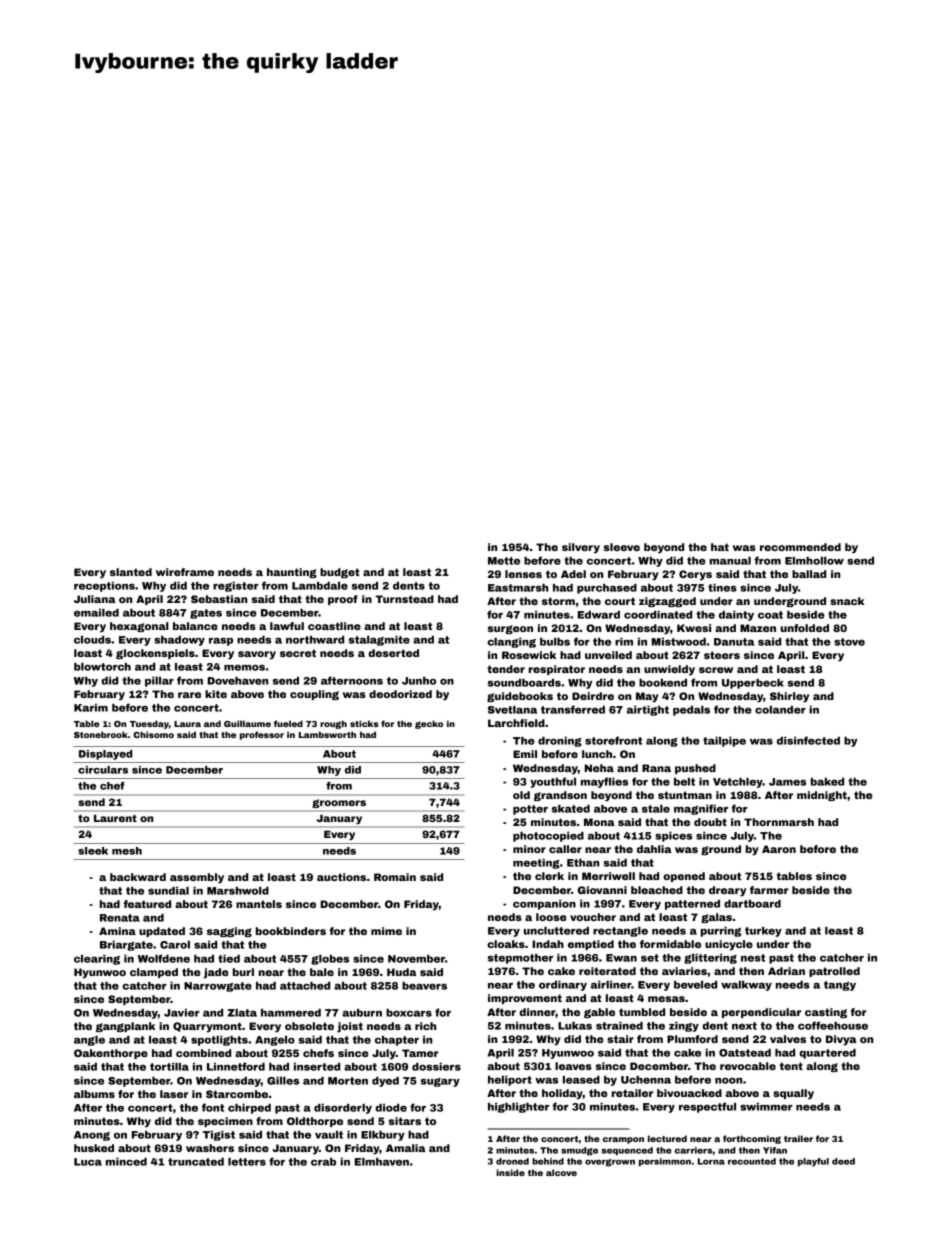 Image resolution: width=952 pixels, height=1233 pixels. I want to click on magnifier, so click(701, 809).
